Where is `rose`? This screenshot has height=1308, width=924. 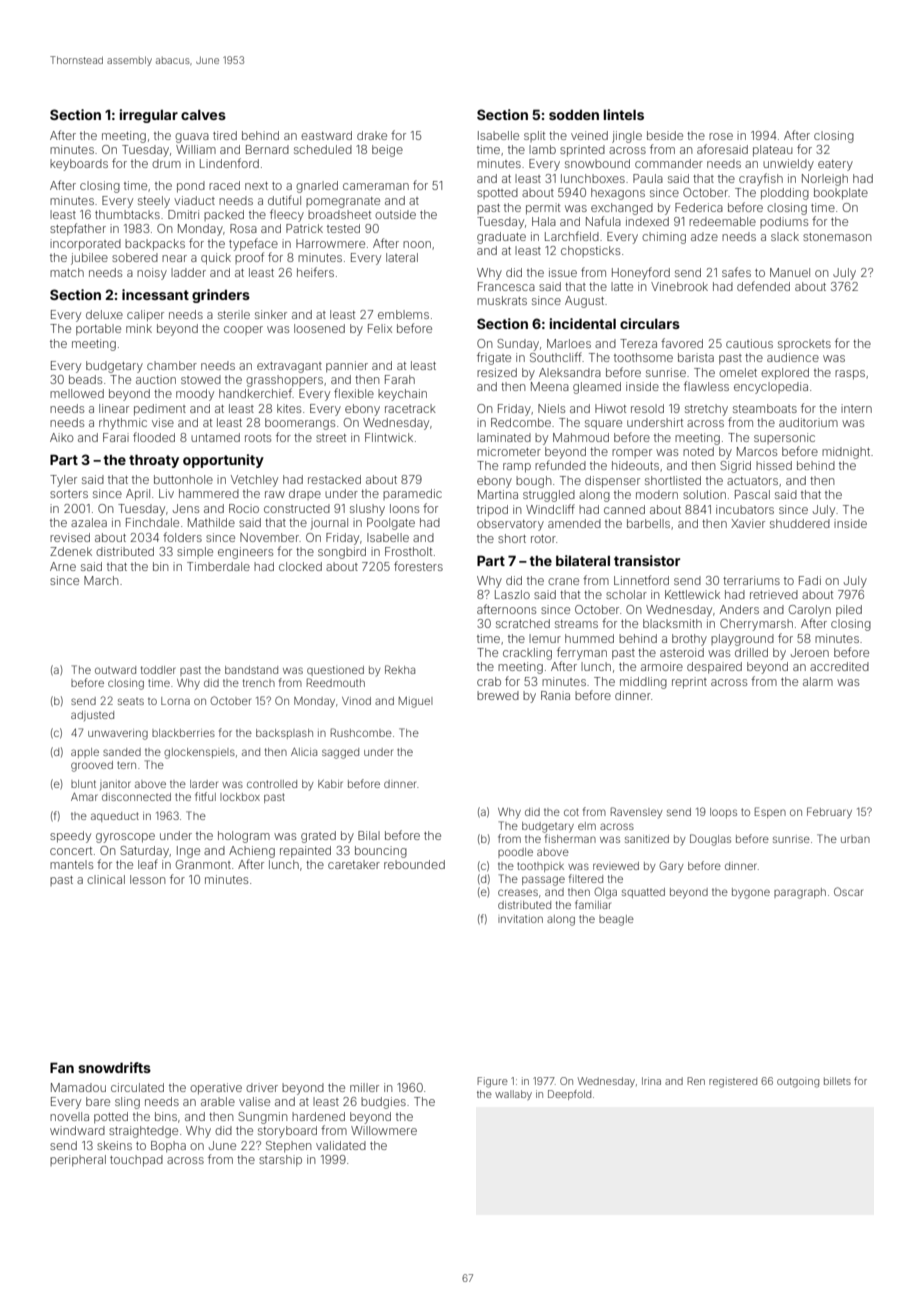 rose is located at coordinates (721, 136).
